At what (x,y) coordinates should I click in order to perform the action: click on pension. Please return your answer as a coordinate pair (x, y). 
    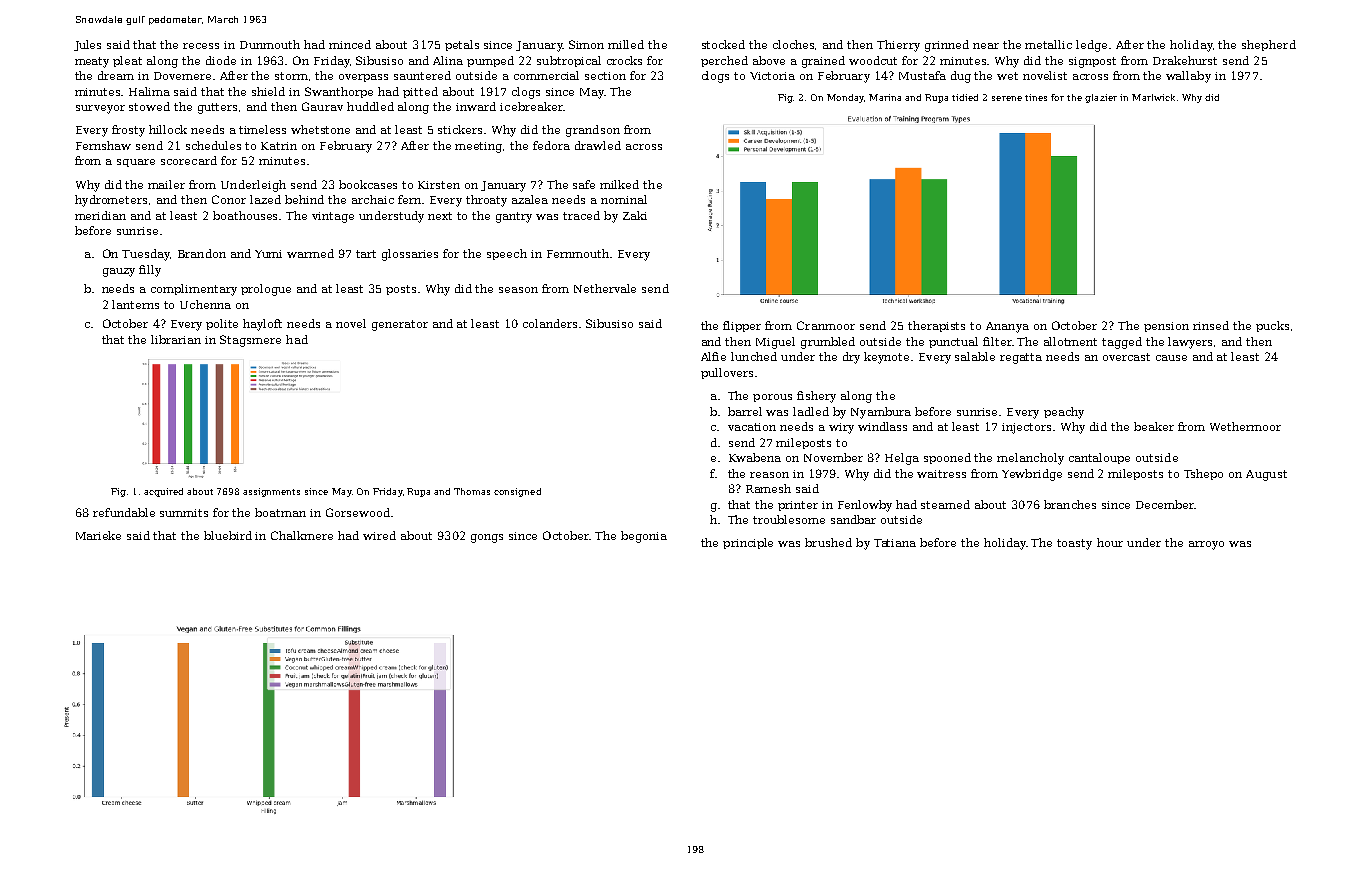
    Looking at the image, I should click on (1166, 327).
